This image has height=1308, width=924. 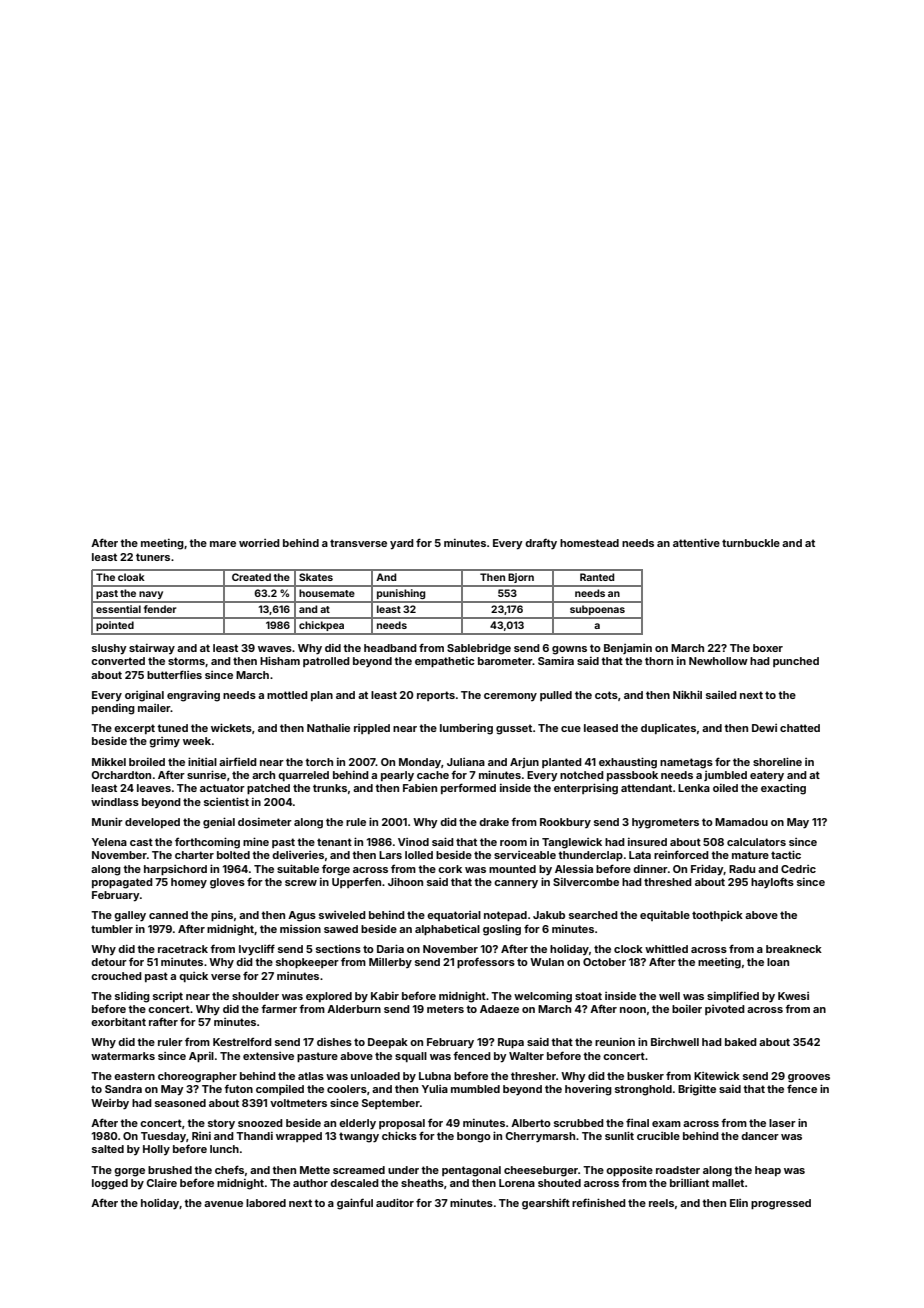 What do you see at coordinates (768, 648) in the image?
I see `boxer` at bounding box center [768, 648].
